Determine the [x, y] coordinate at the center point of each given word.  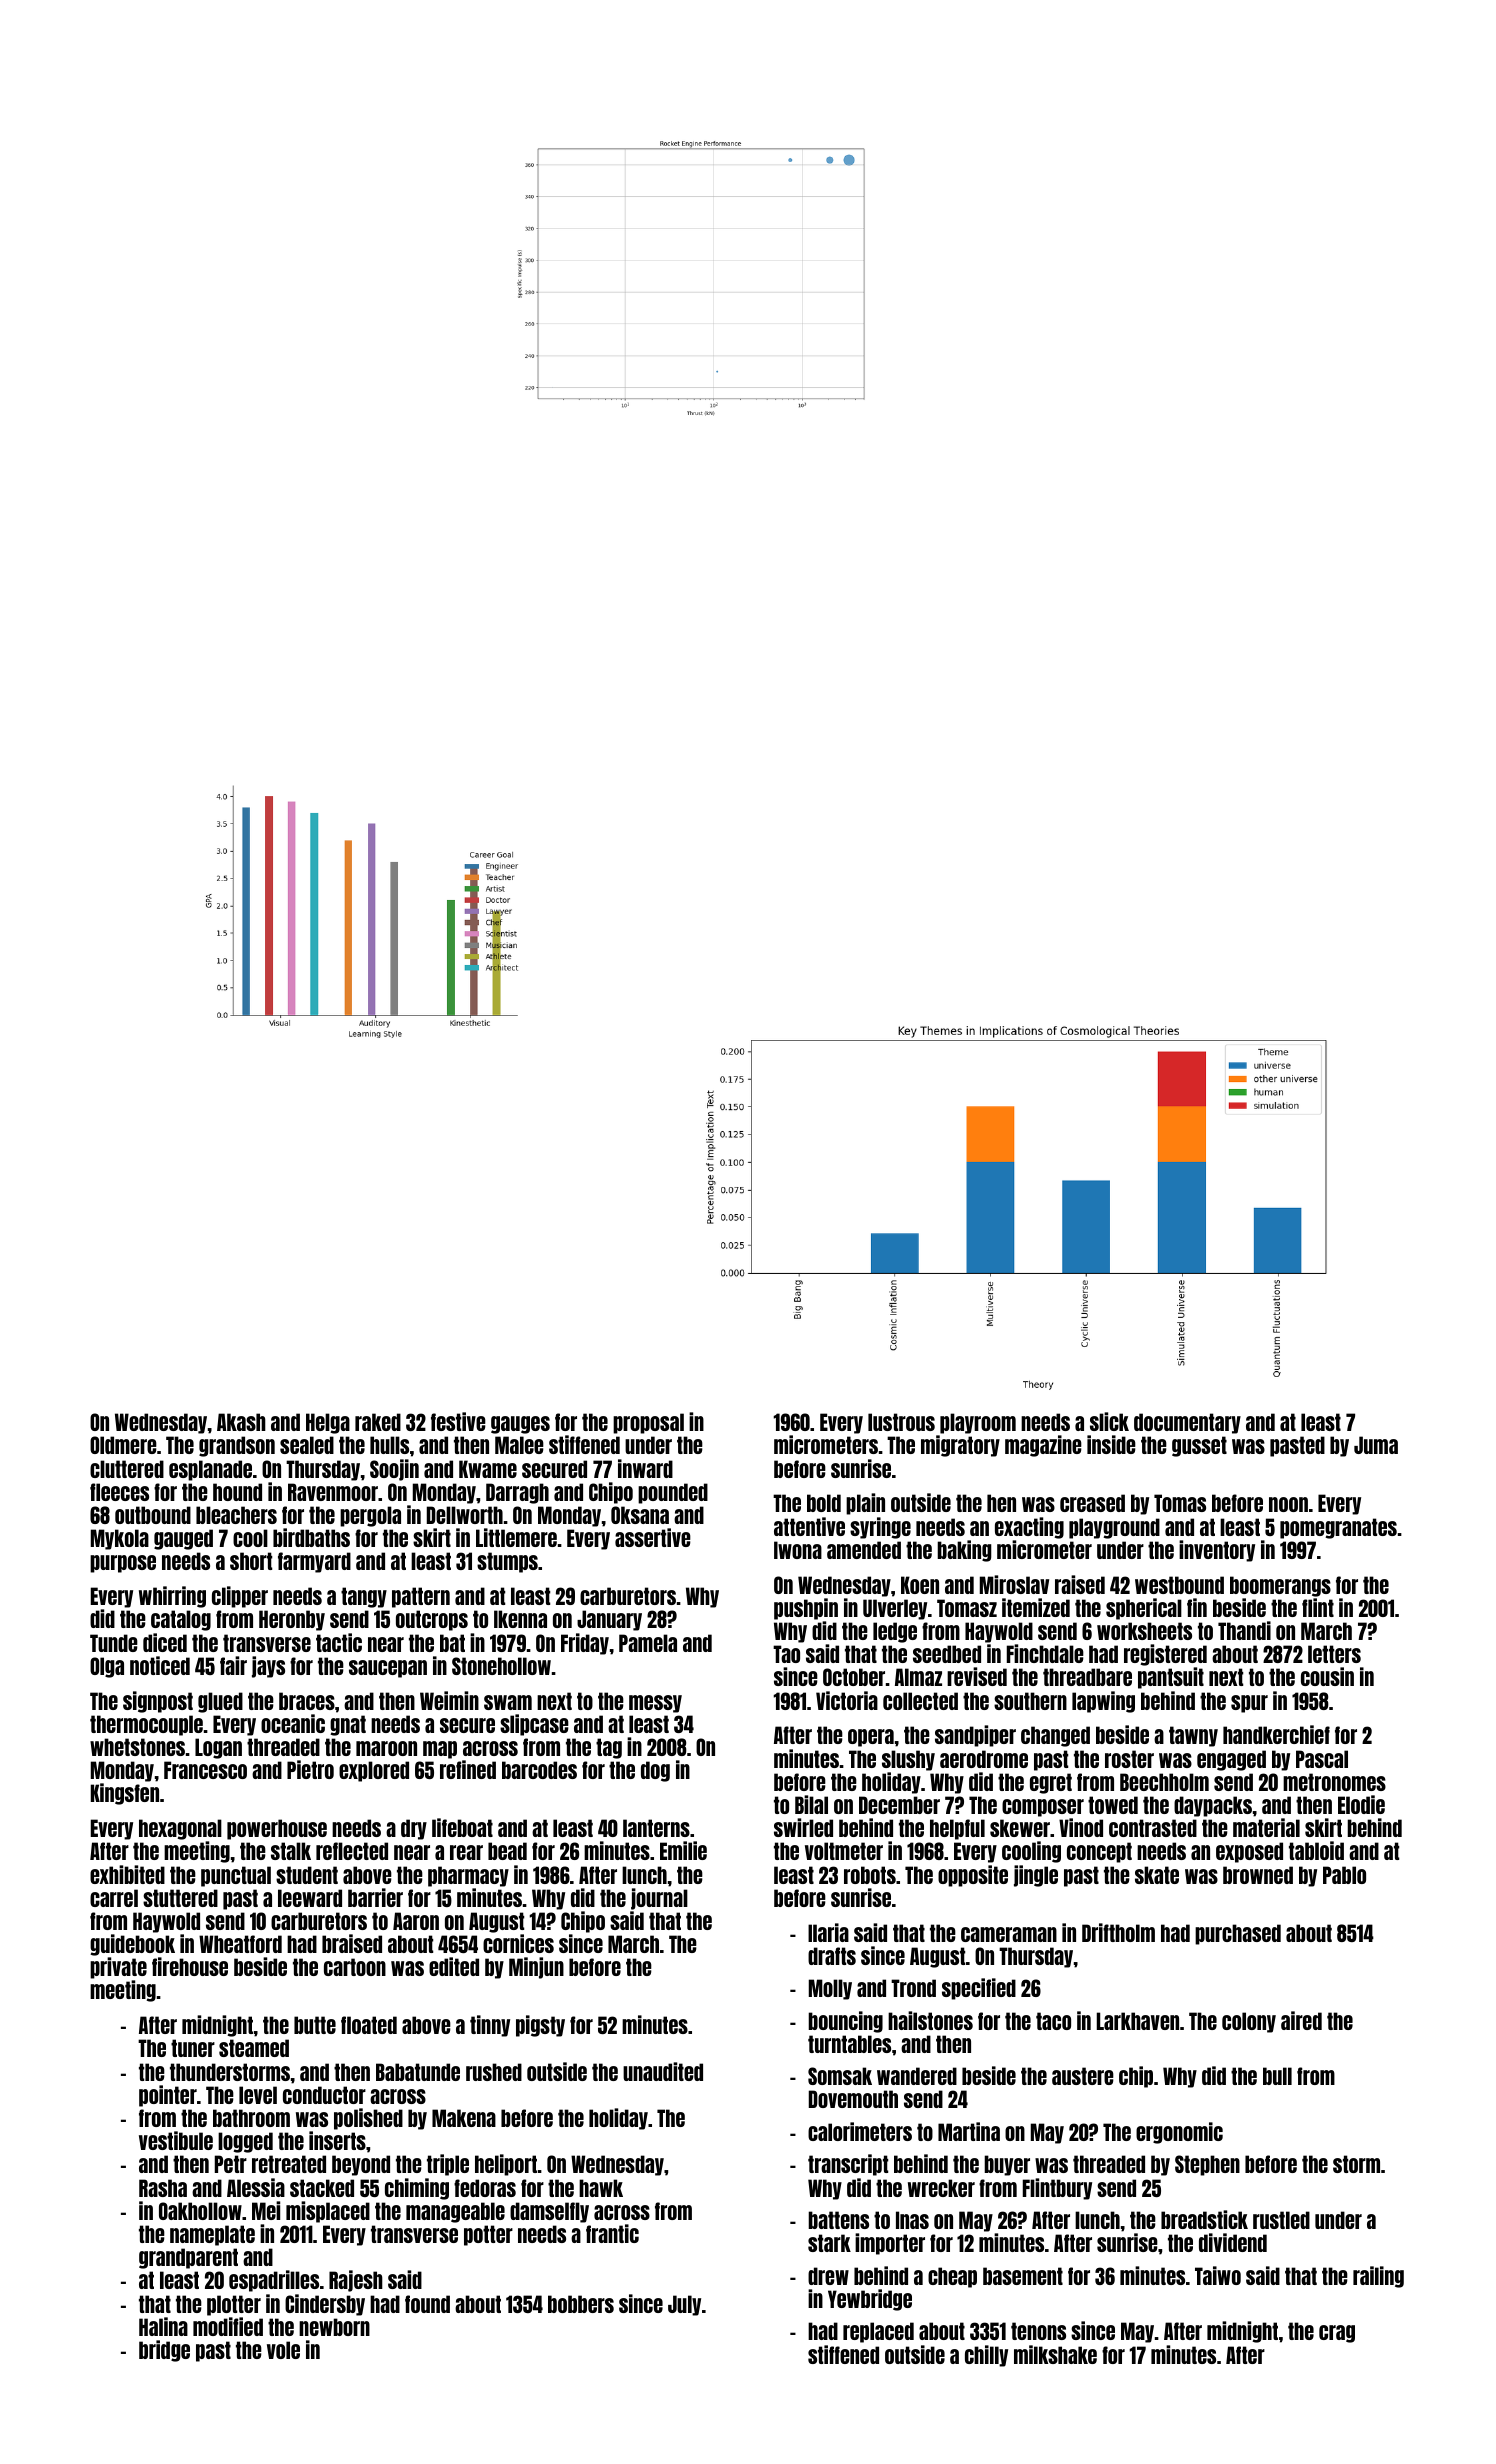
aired [1301, 2020]
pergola [370, 1516]
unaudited [663, 2071]
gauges [520, 1425]
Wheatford [240, 1944]
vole [283, 2350]
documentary [1187, 1423]
